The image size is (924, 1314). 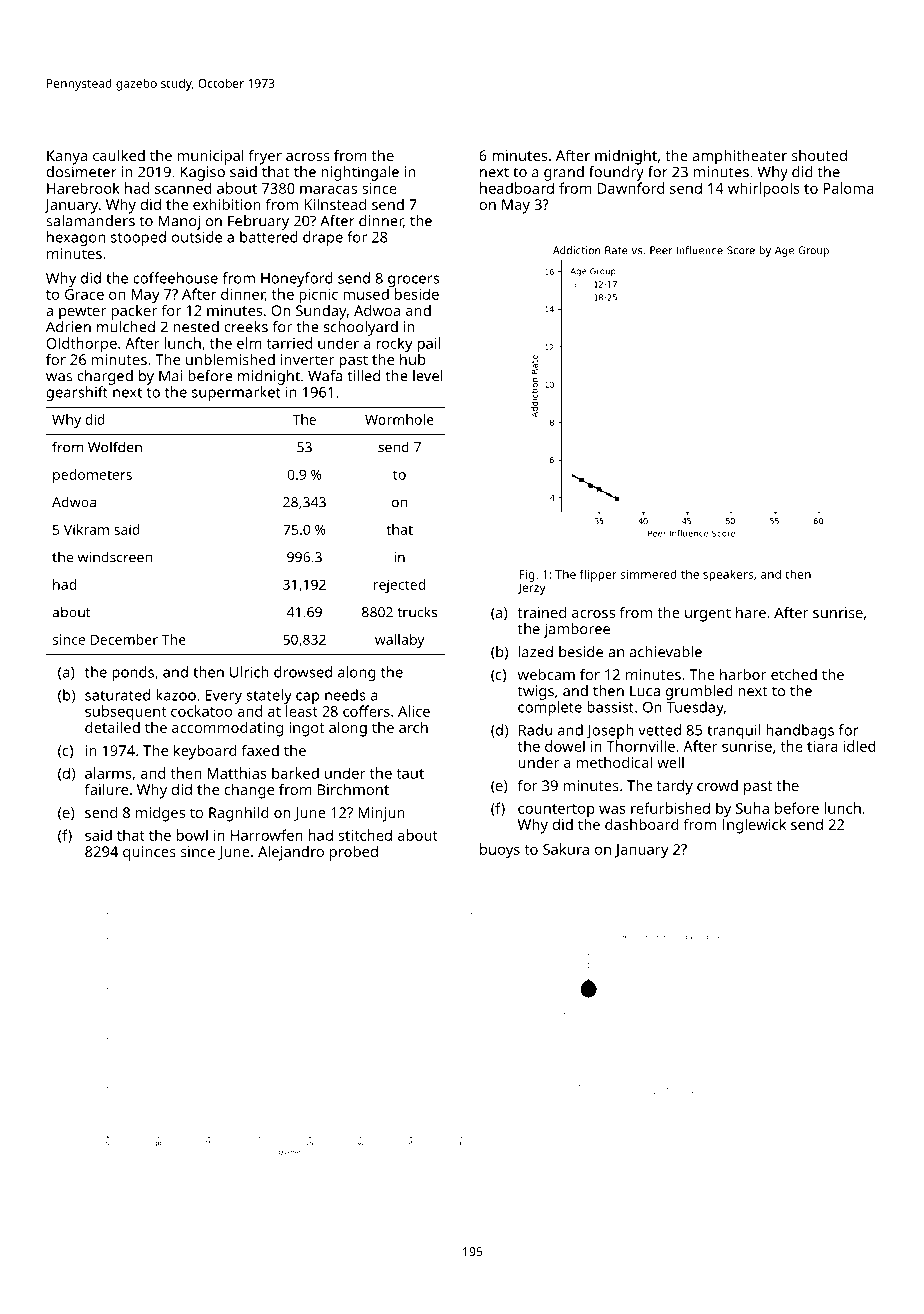 What do you see at coordinates (556, 810) in the screenshot?
I see `countertop` at bounding box center [556, 810].
